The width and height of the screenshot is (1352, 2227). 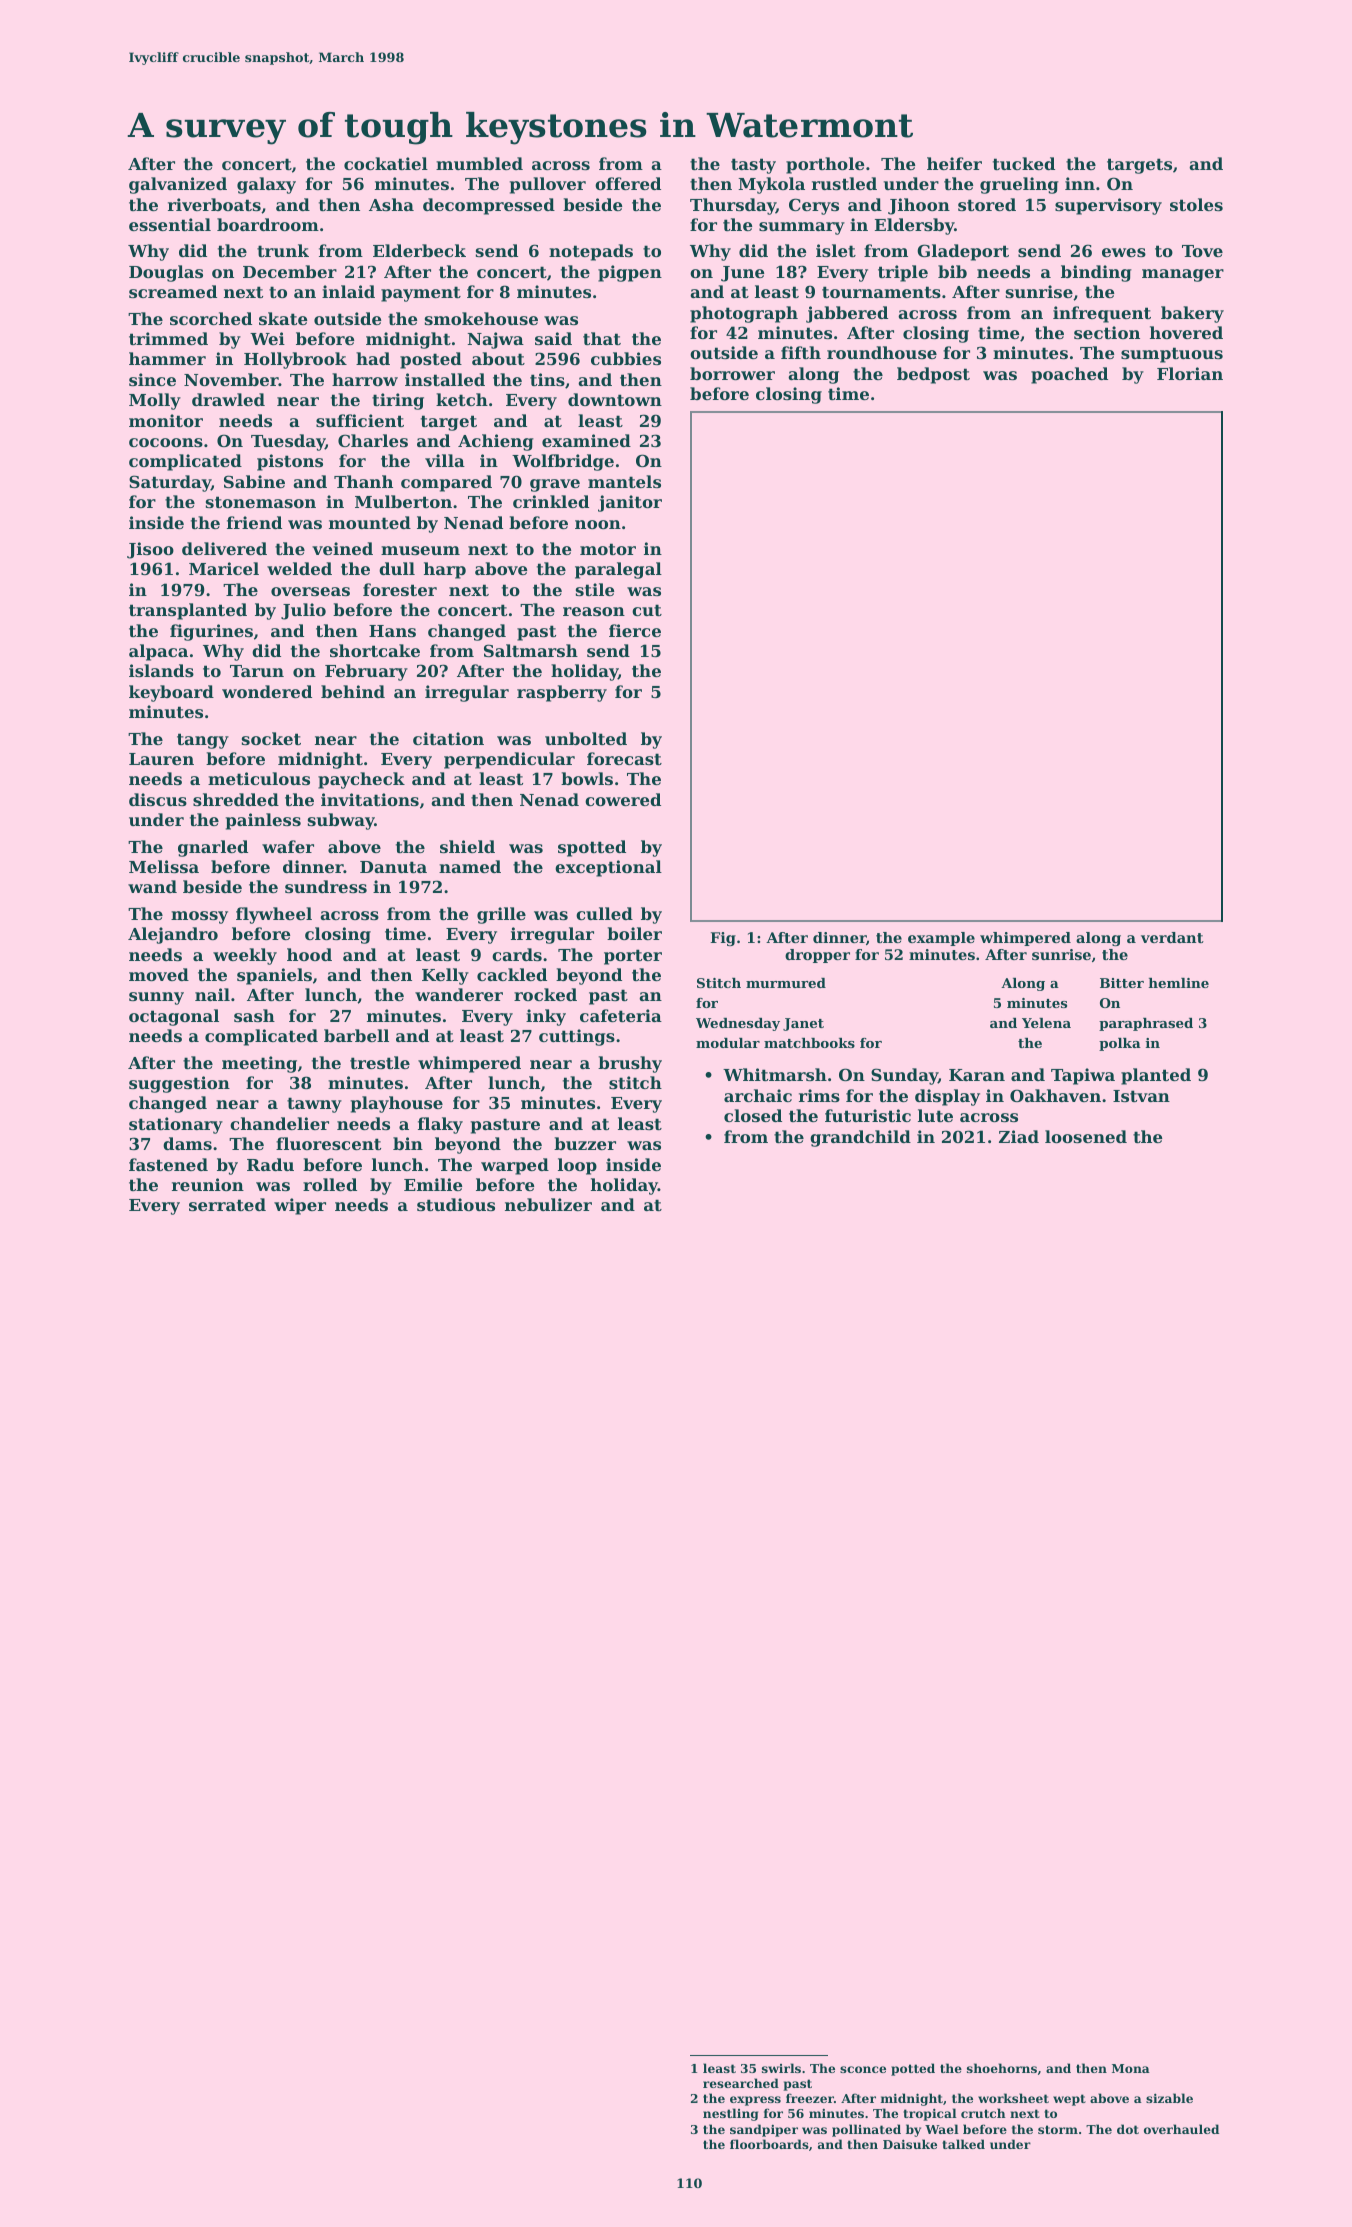 What do you see at coordinates (445, 976) in the screenshot?
I see `Kelly` at bounding box center [445, 976].
